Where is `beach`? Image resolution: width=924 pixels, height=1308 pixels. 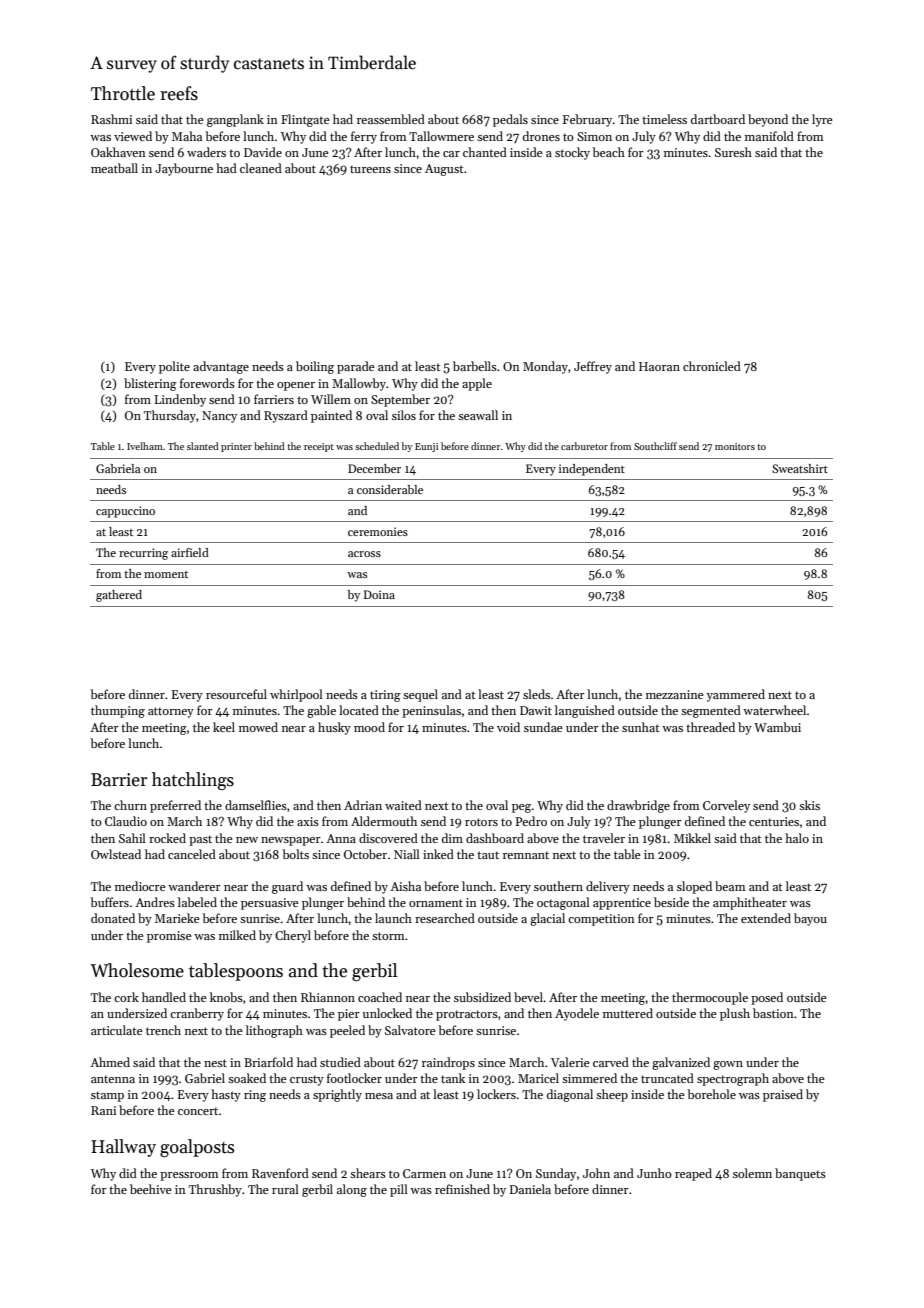
beach is located at coordinates (608, 152).
